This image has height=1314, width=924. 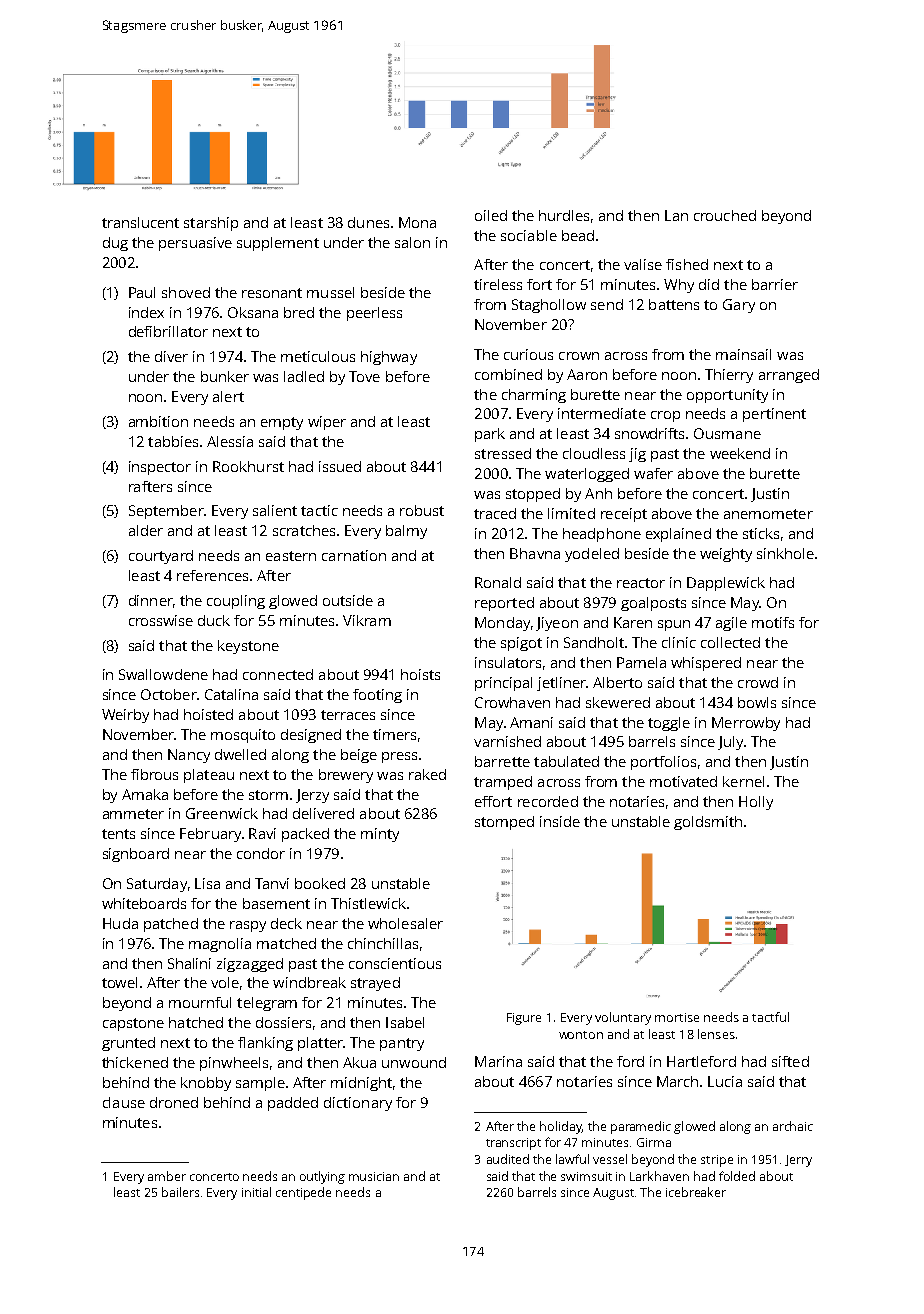 I want to click on crown, so click(x=579, y=356).
